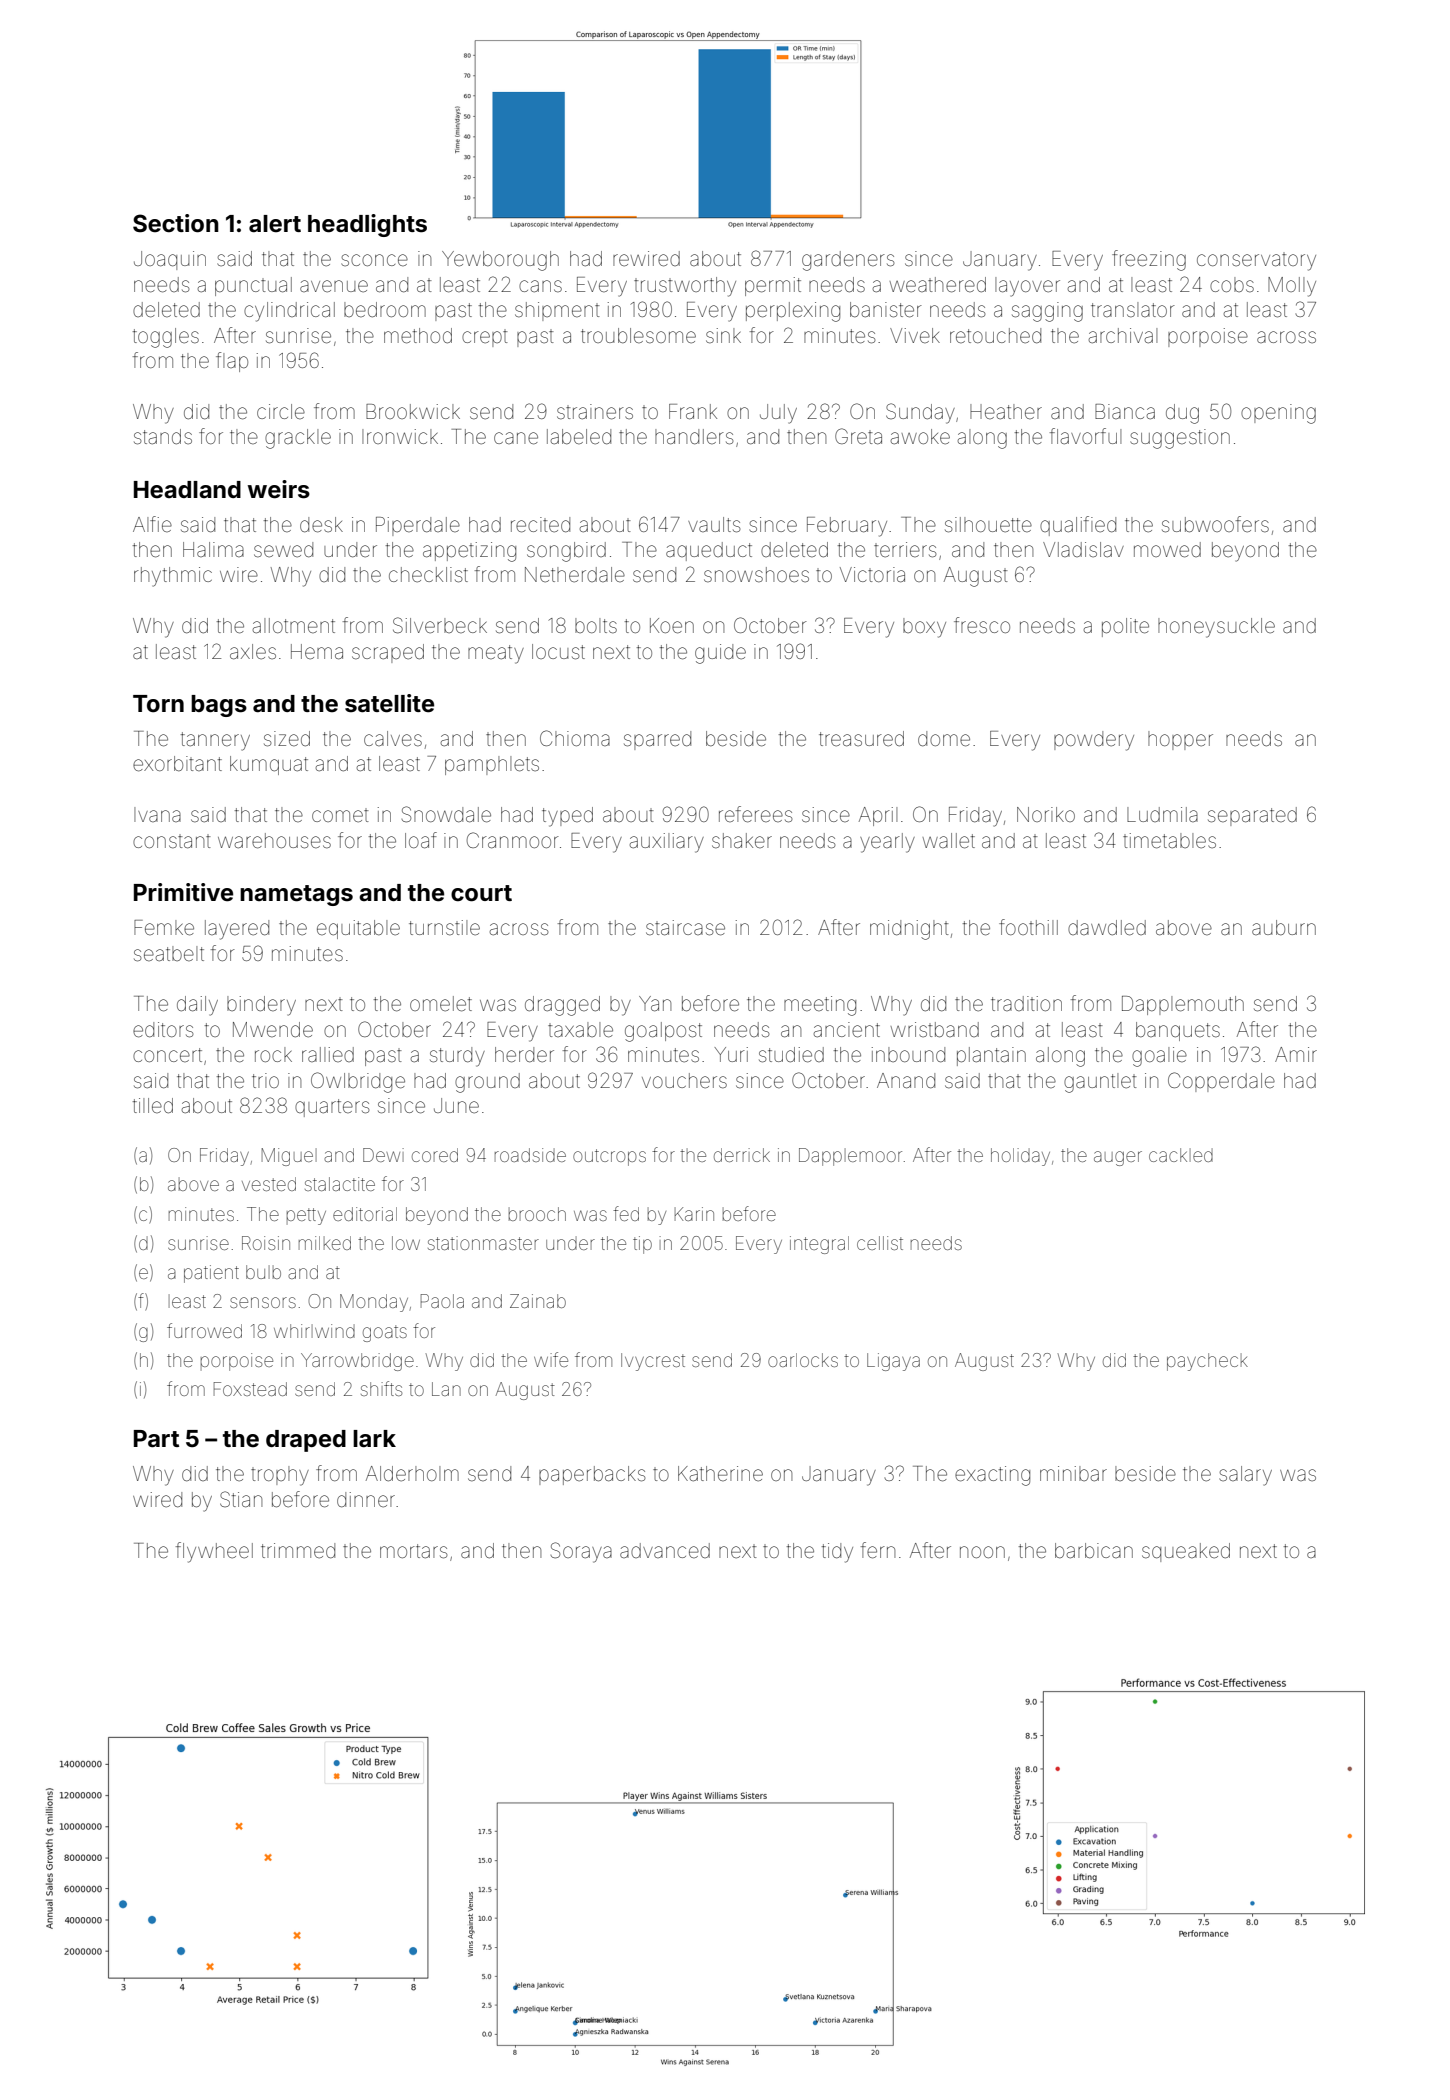 The height and width of the page is (2100, 1450). Describe the element at coordinates (275, 224) in the page. I see `alert` at that location.
